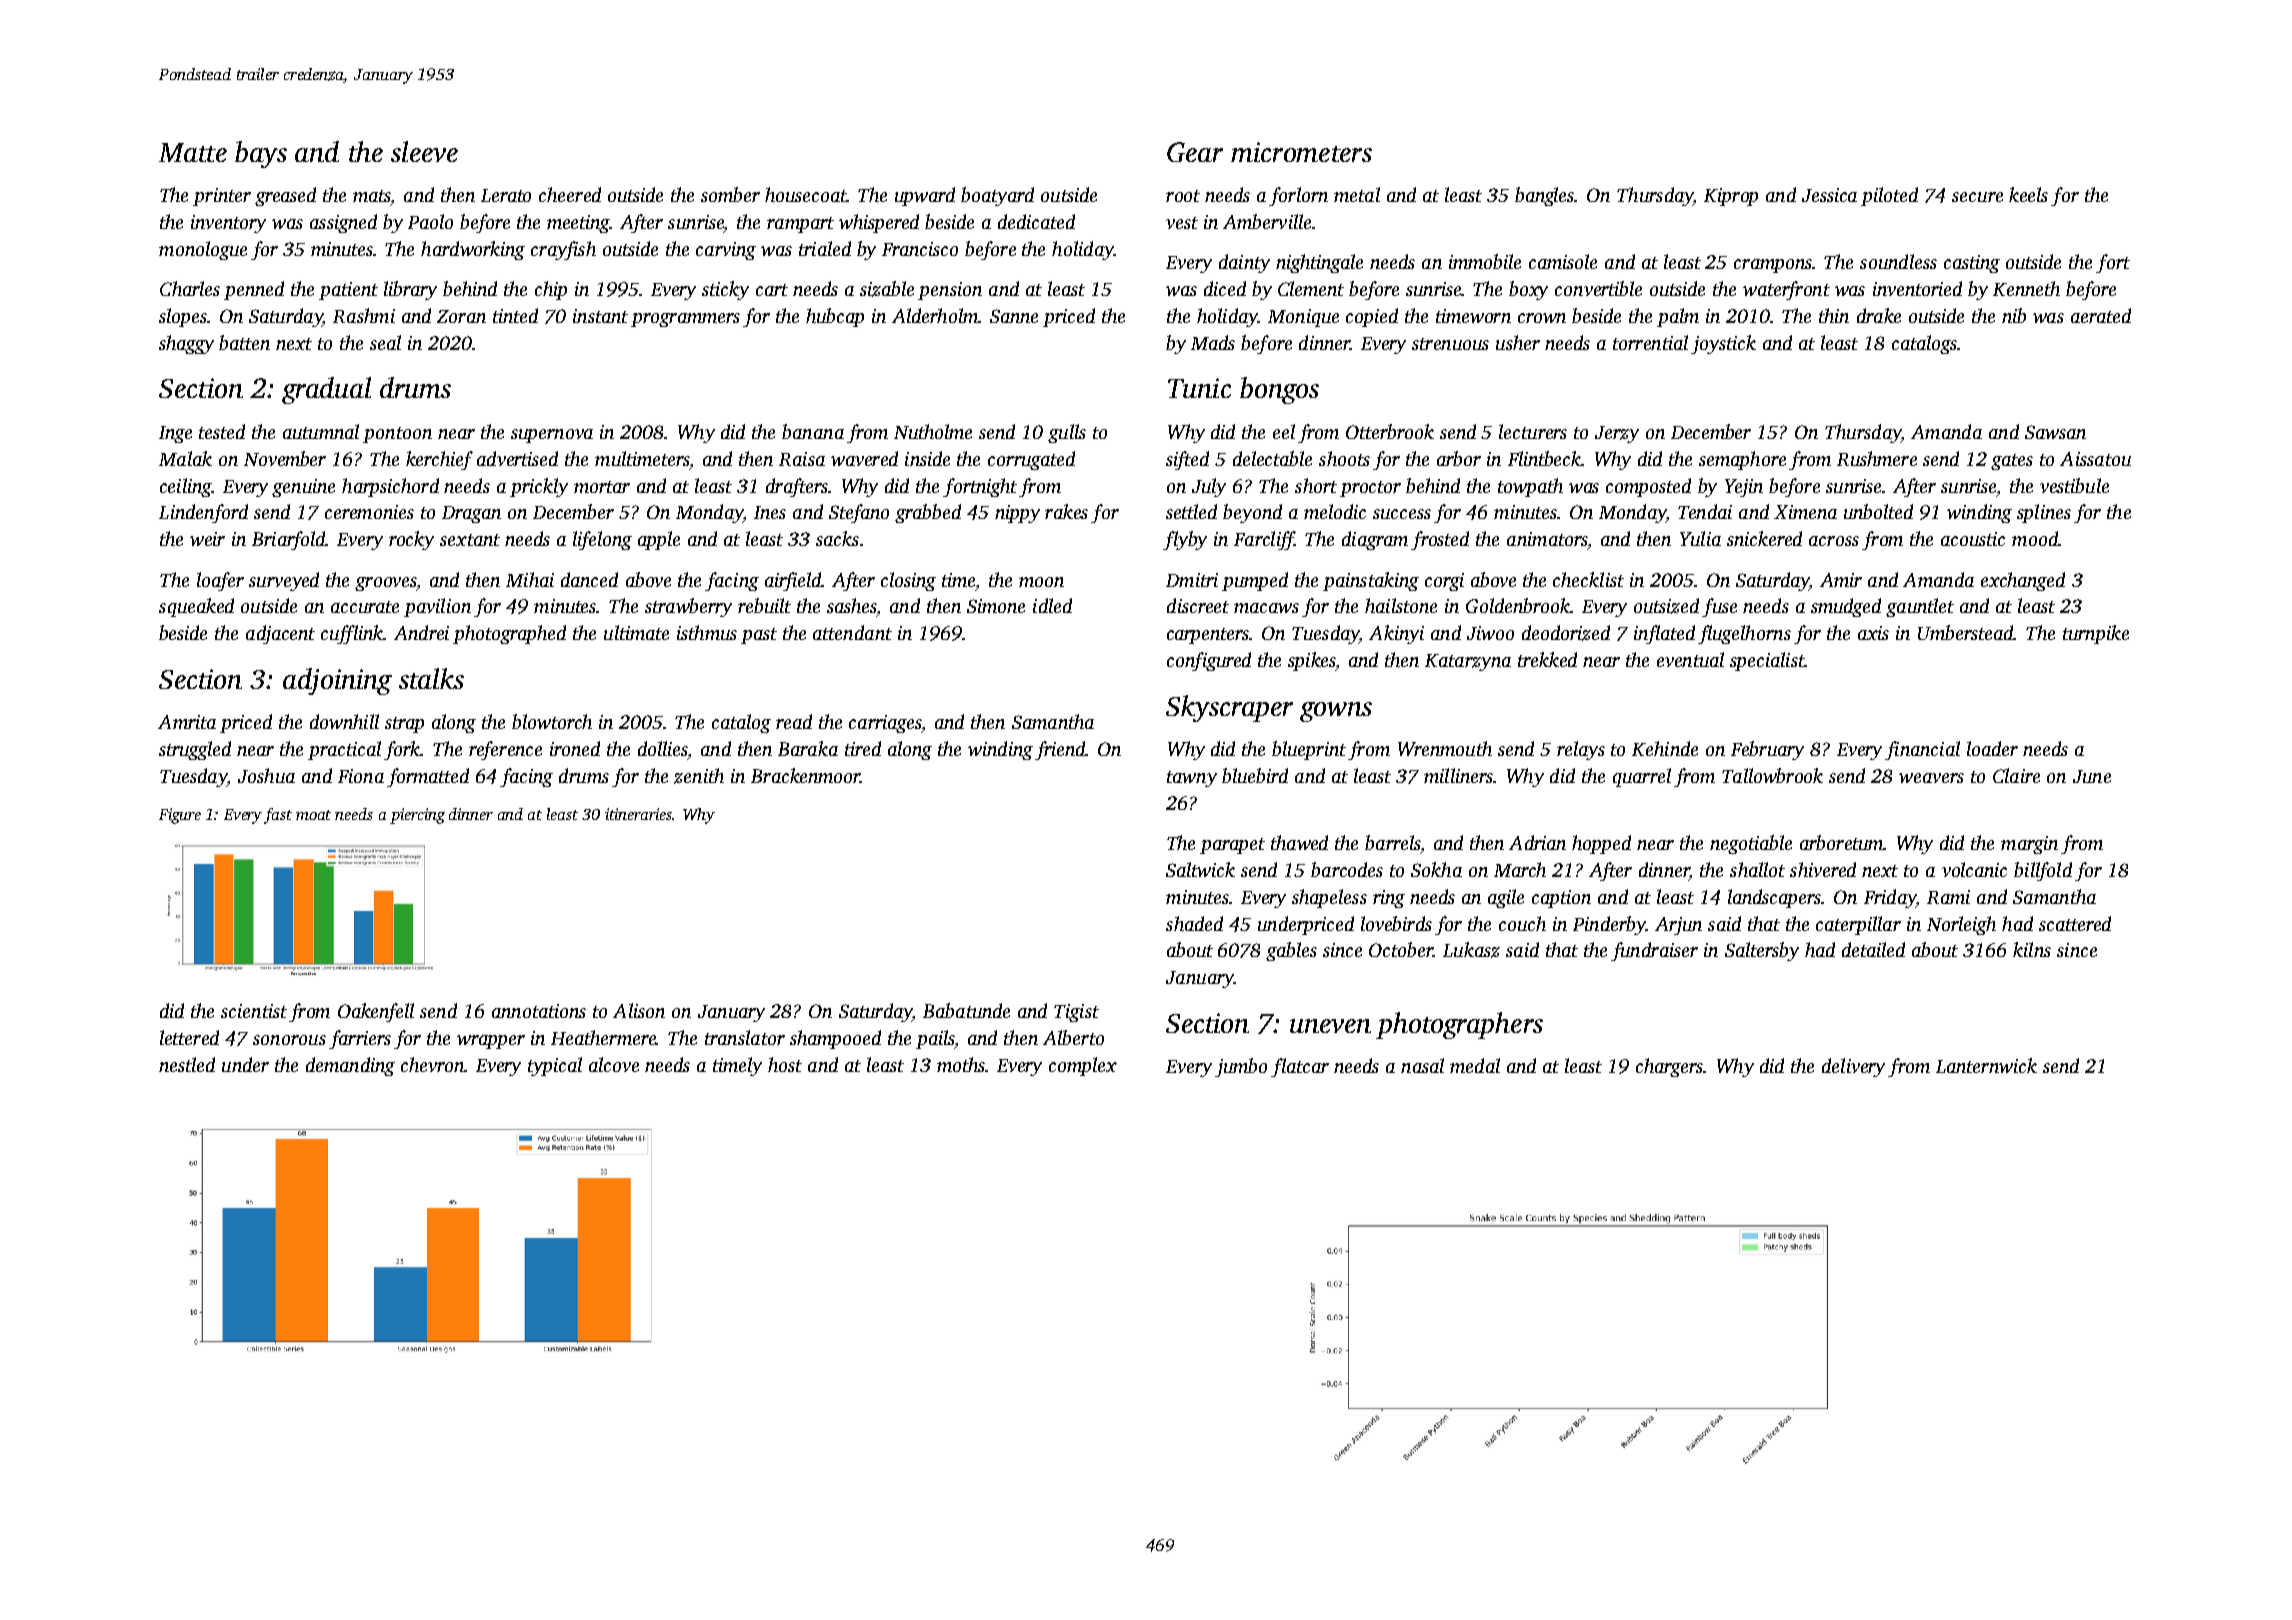  I want to click on turnpike, so click(2096, 634).
